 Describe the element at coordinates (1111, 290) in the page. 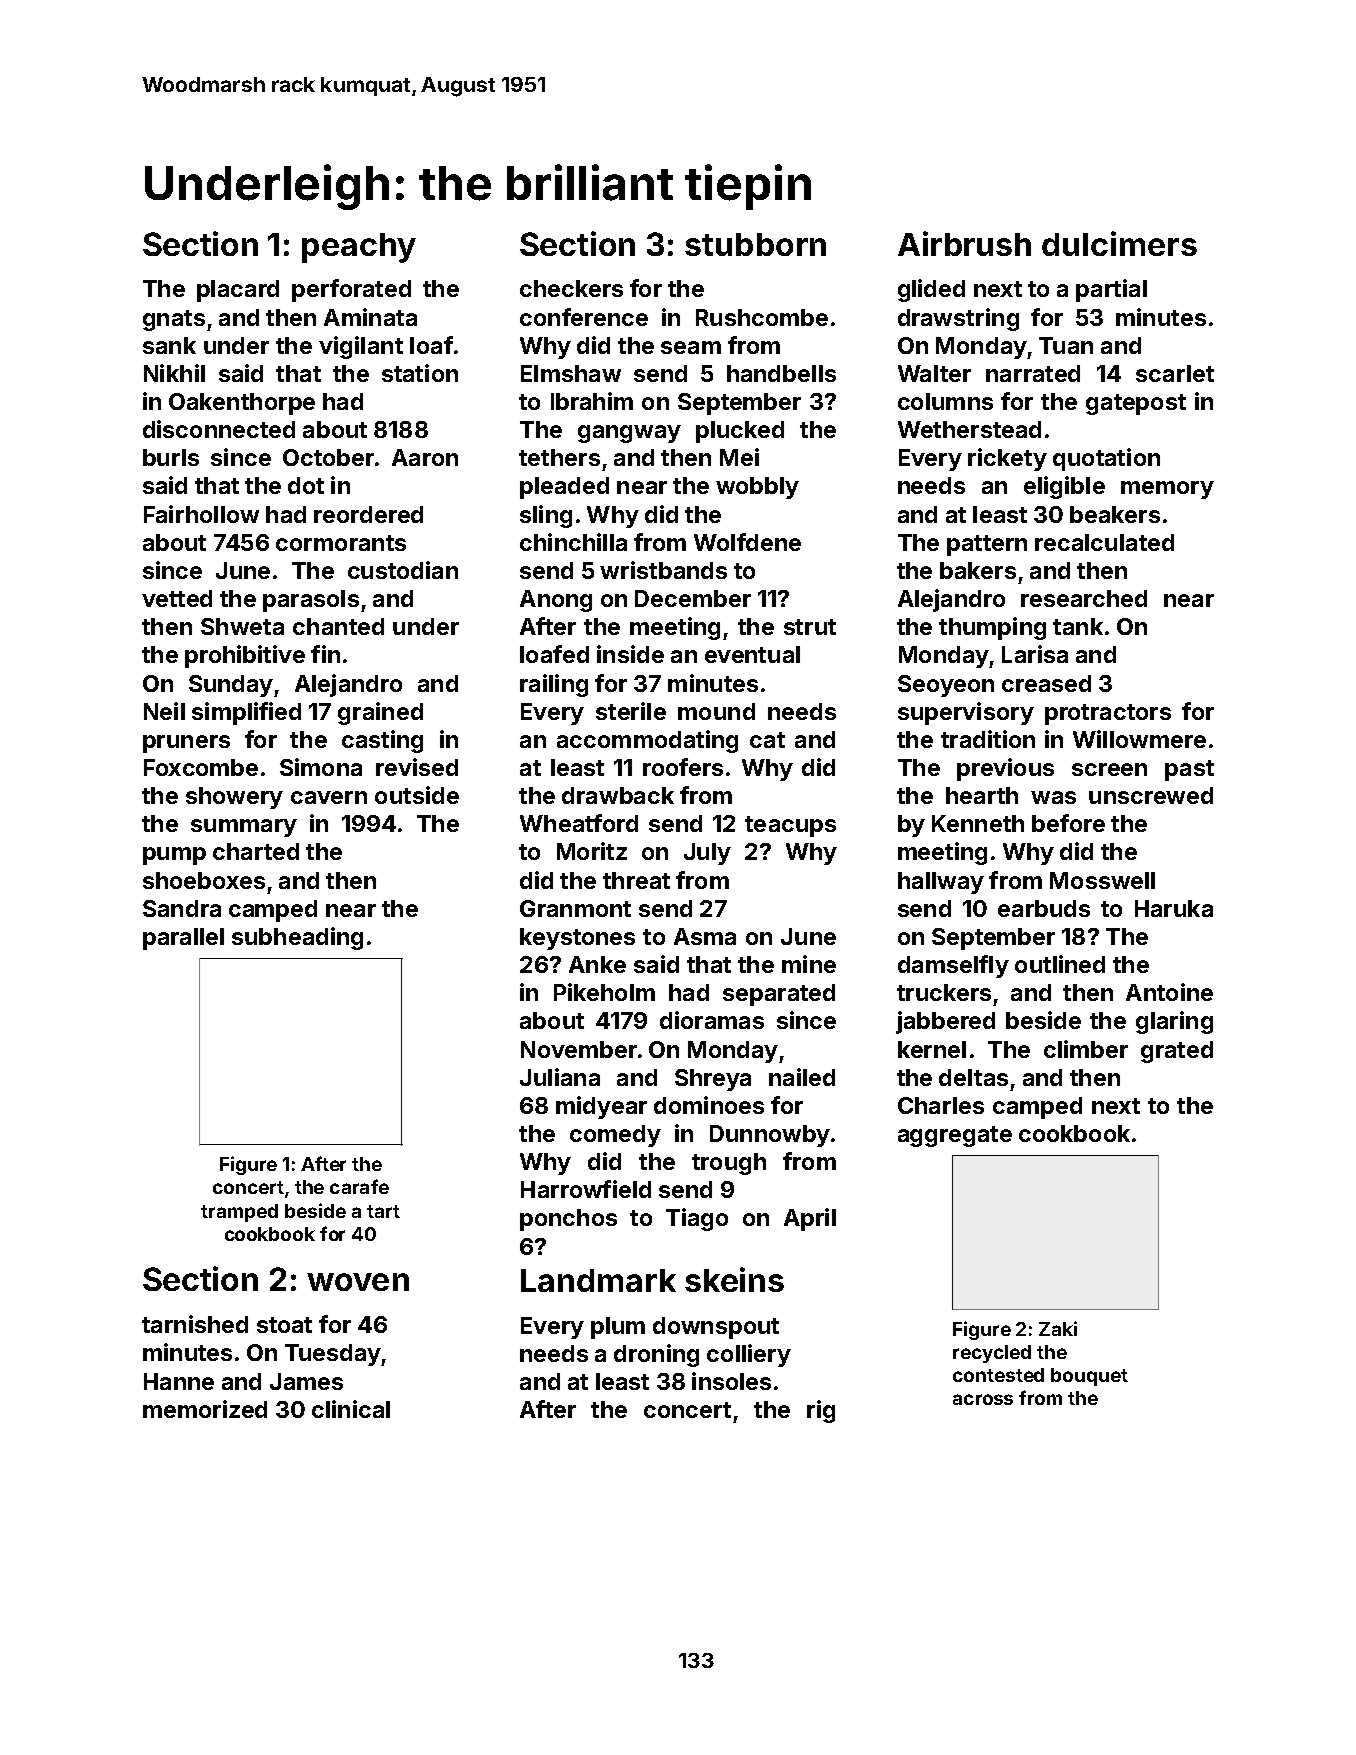

I see `partial` at that location.
